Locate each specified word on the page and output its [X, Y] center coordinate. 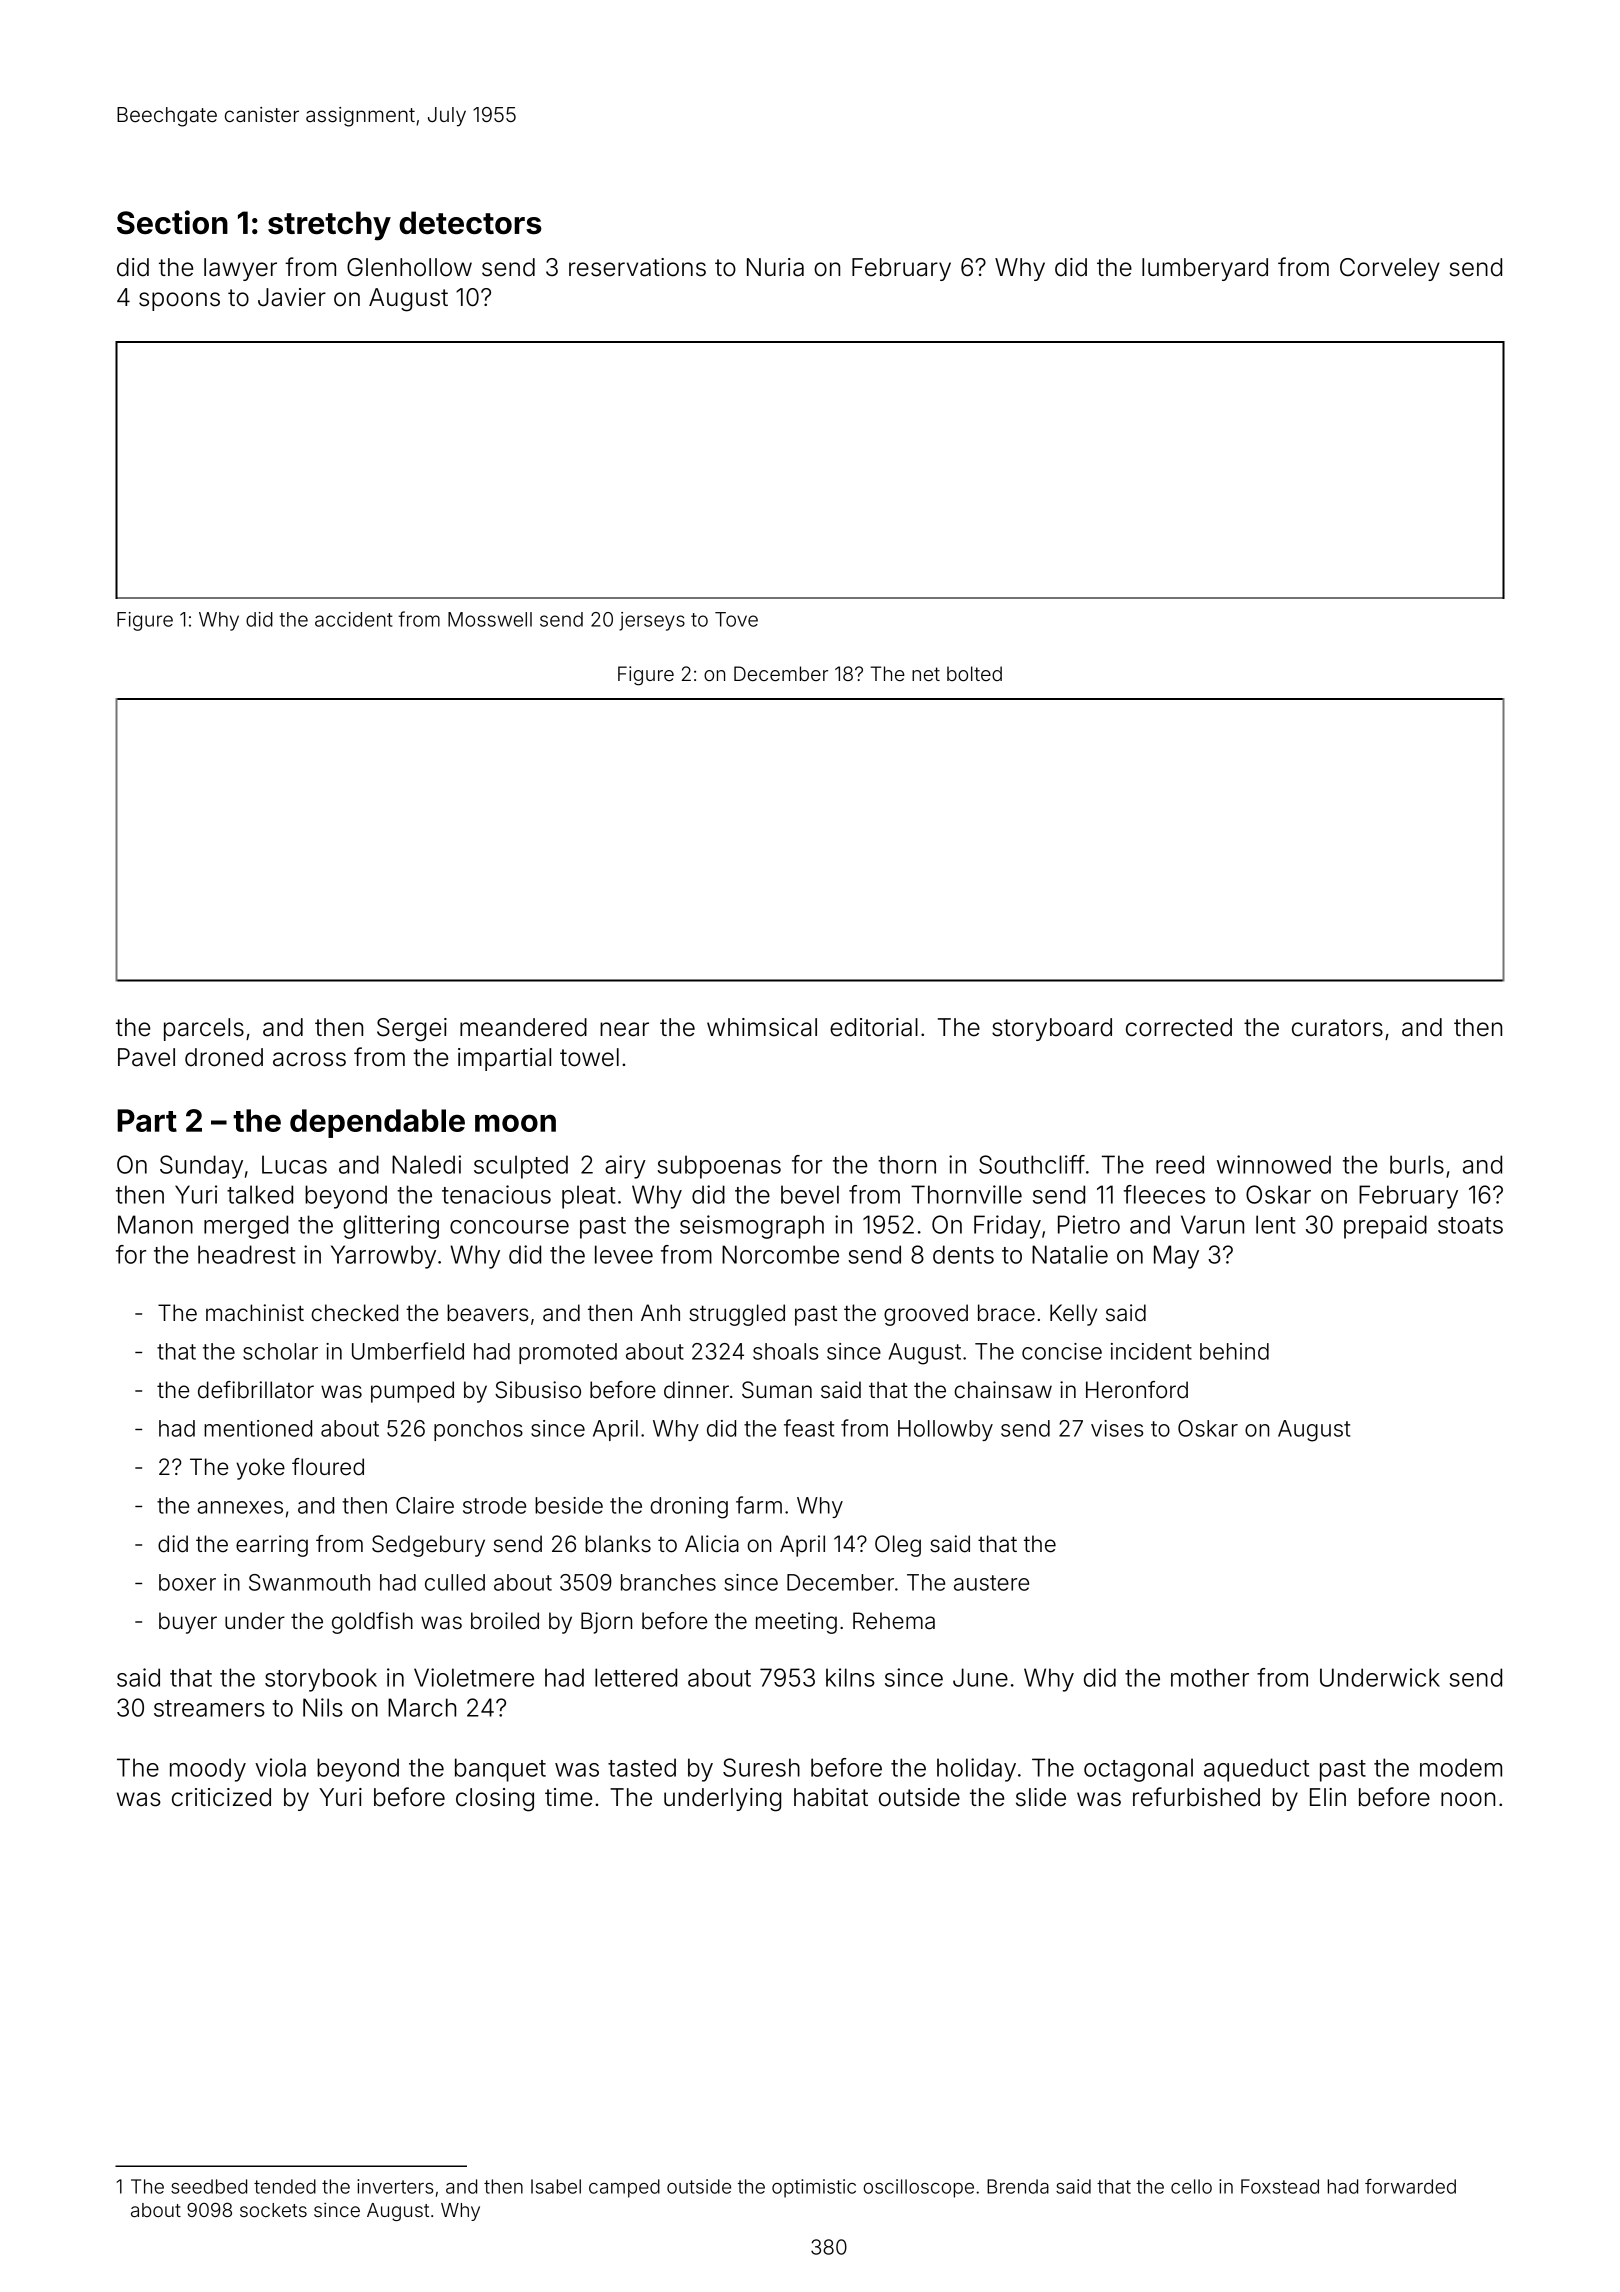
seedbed [209, 2186]
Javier [292, 297]
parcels [204, 1029]
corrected [1179, 1027]
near [624, 1029]
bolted [974, 673]
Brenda [1018, 2186]
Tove [736, 619]
